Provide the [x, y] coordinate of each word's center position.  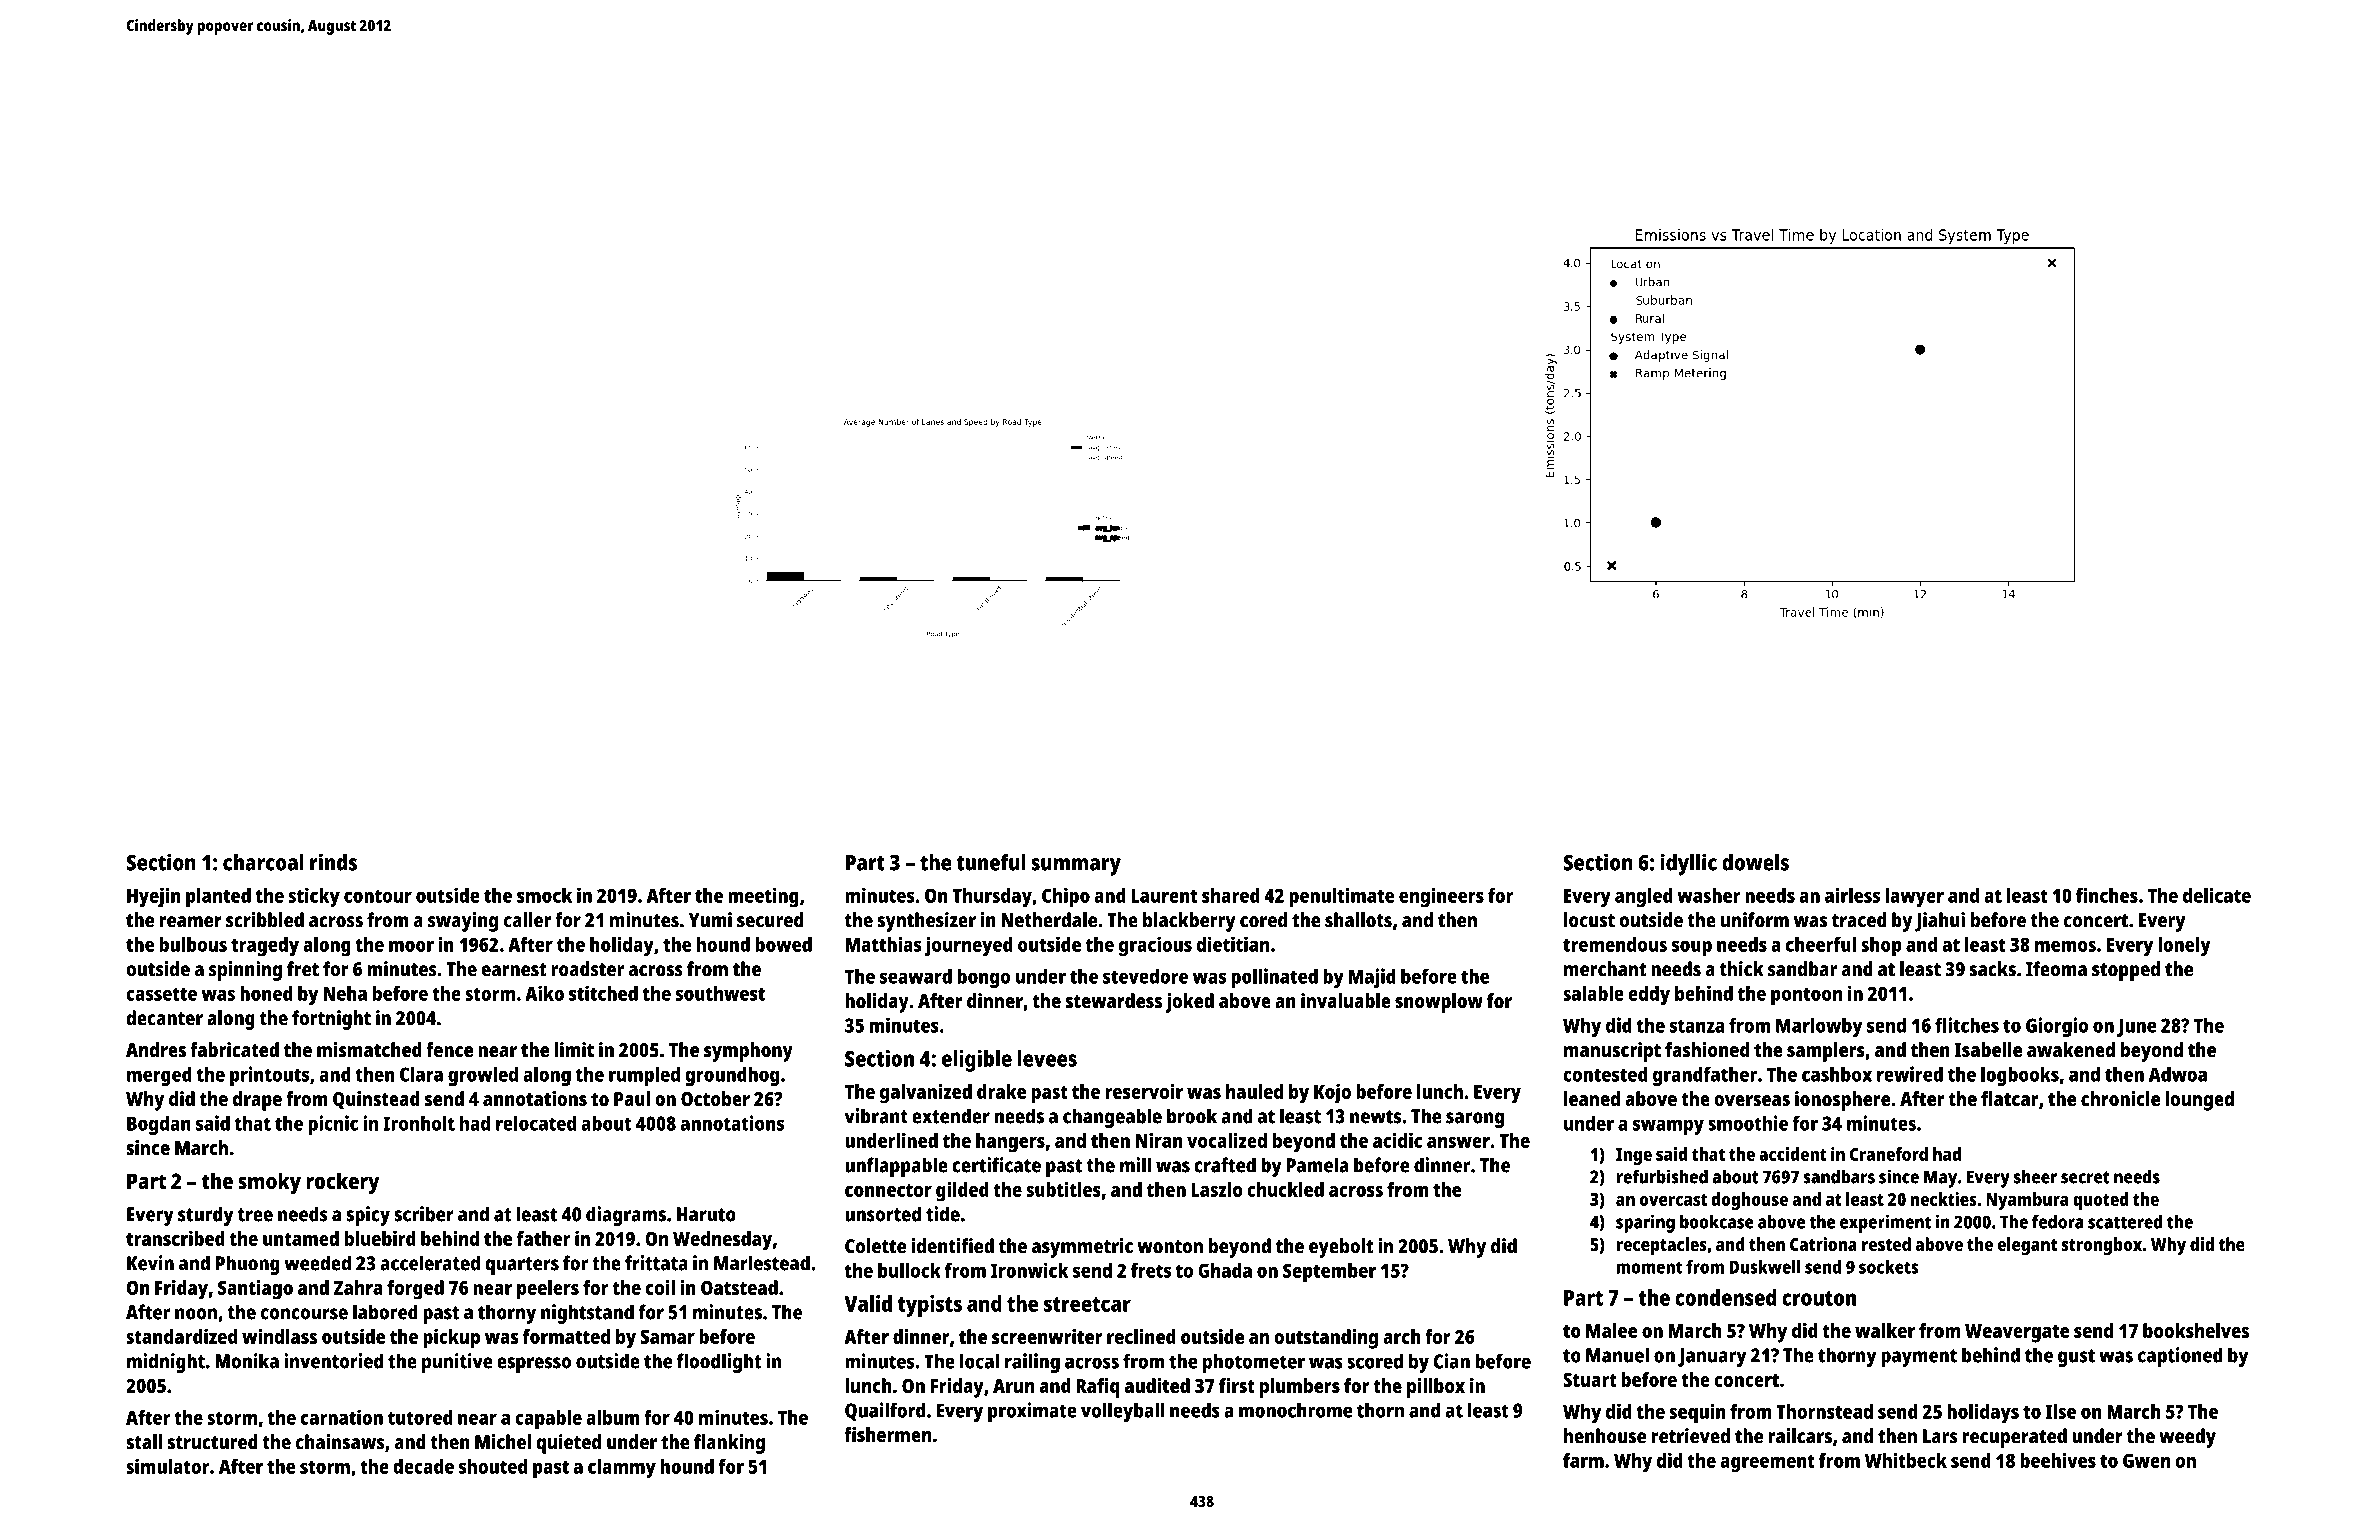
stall [144, 1442]
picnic [333, 1125]
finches [2107, 895]
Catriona [1823, 1244]
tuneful [991, 862]
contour [378, 896]
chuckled [1285, 1189]
